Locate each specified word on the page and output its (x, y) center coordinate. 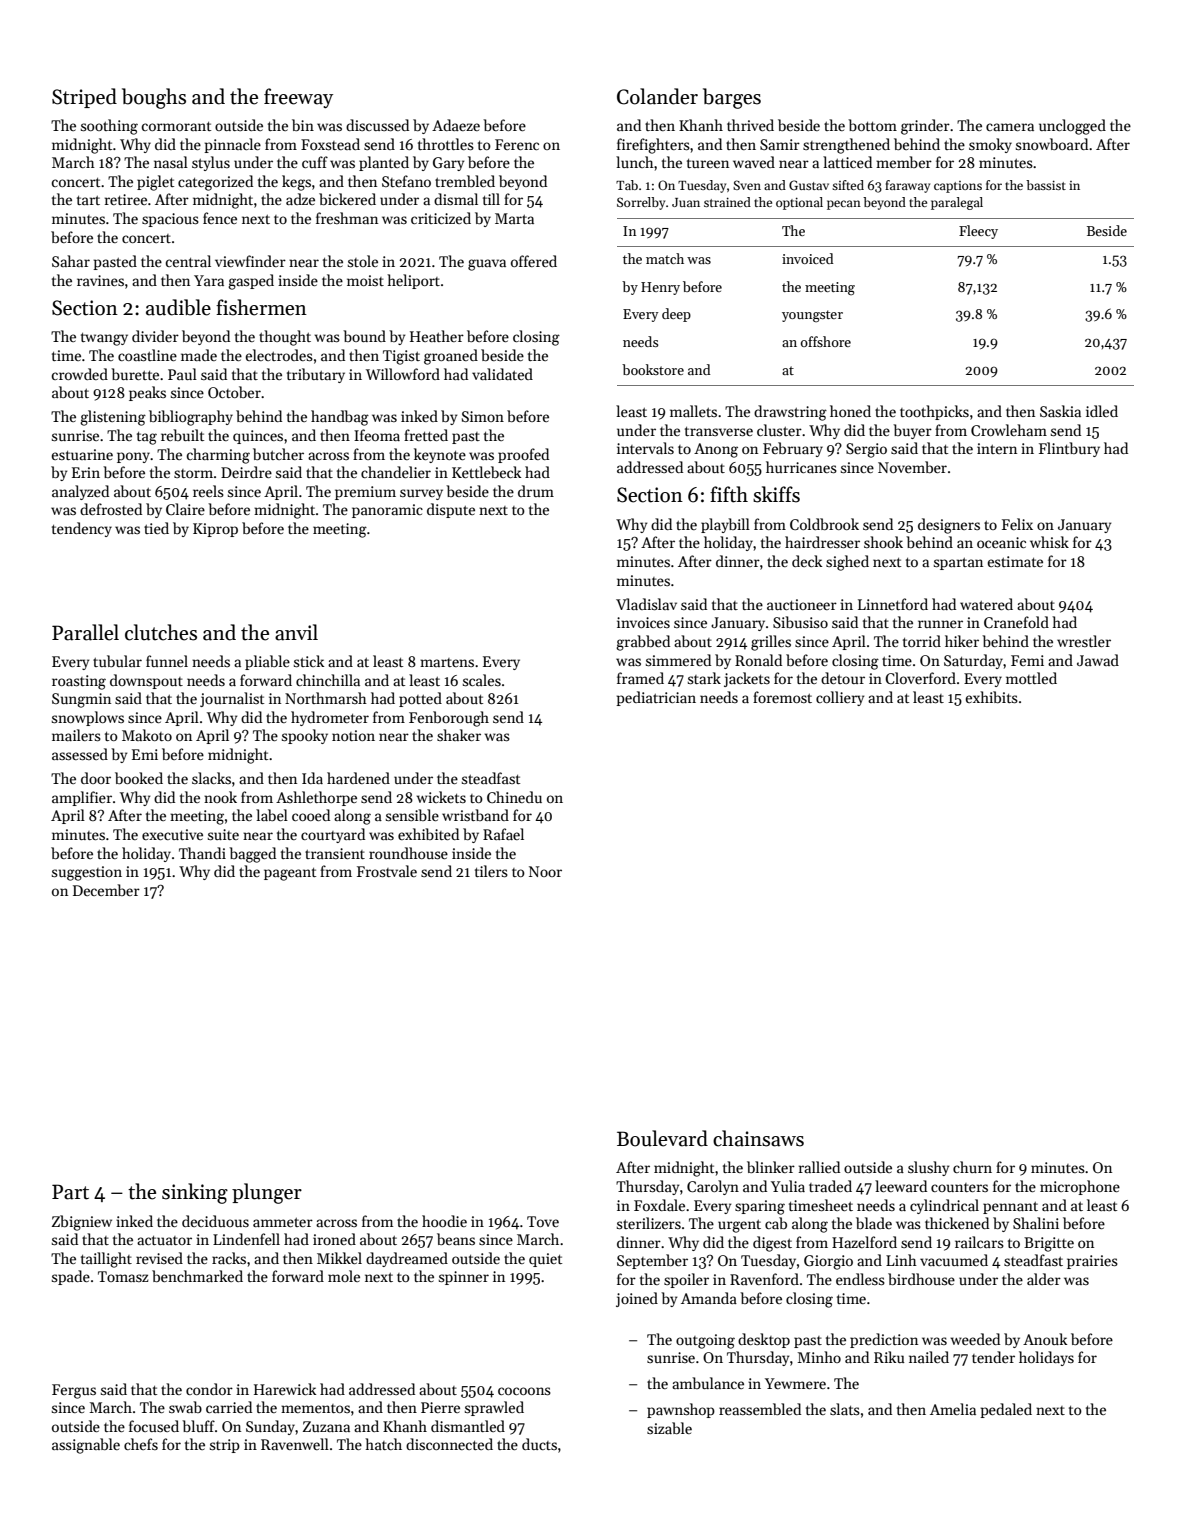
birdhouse (921, 1279)
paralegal (957, 203)
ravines (100, 280)
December (106, 890)
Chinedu (514, 797)
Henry (660, 288)
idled (1102, 411)
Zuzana (326, 1426)
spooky (305, 736)
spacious (170, 220)
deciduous (215, 1221)
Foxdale (659, 1205)
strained (727, 202)
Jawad (1098, 660)
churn (972, 1167)
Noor (545, 871)
